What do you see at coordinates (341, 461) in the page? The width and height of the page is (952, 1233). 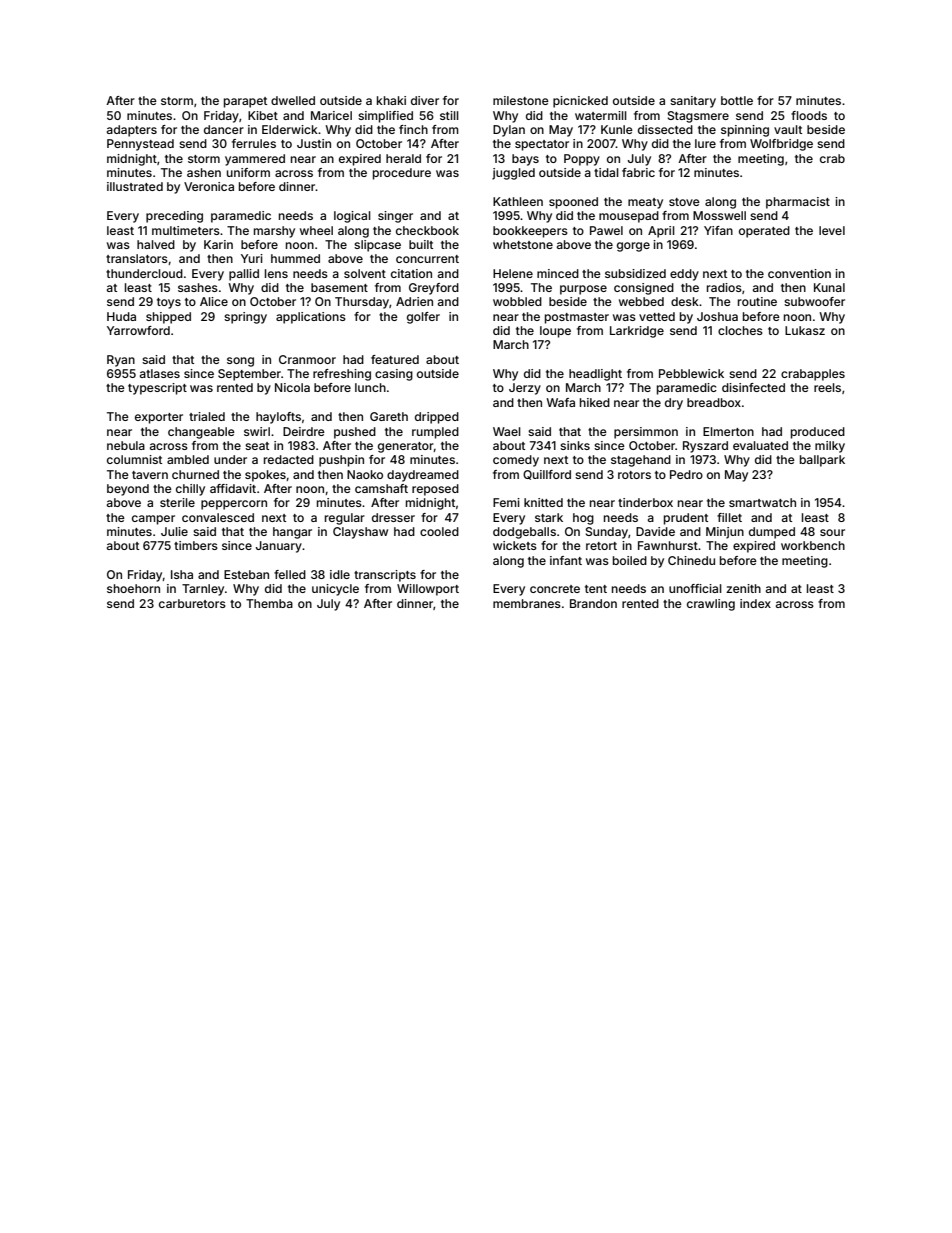 I see `pushpin` at bounding box center [341, 461].
